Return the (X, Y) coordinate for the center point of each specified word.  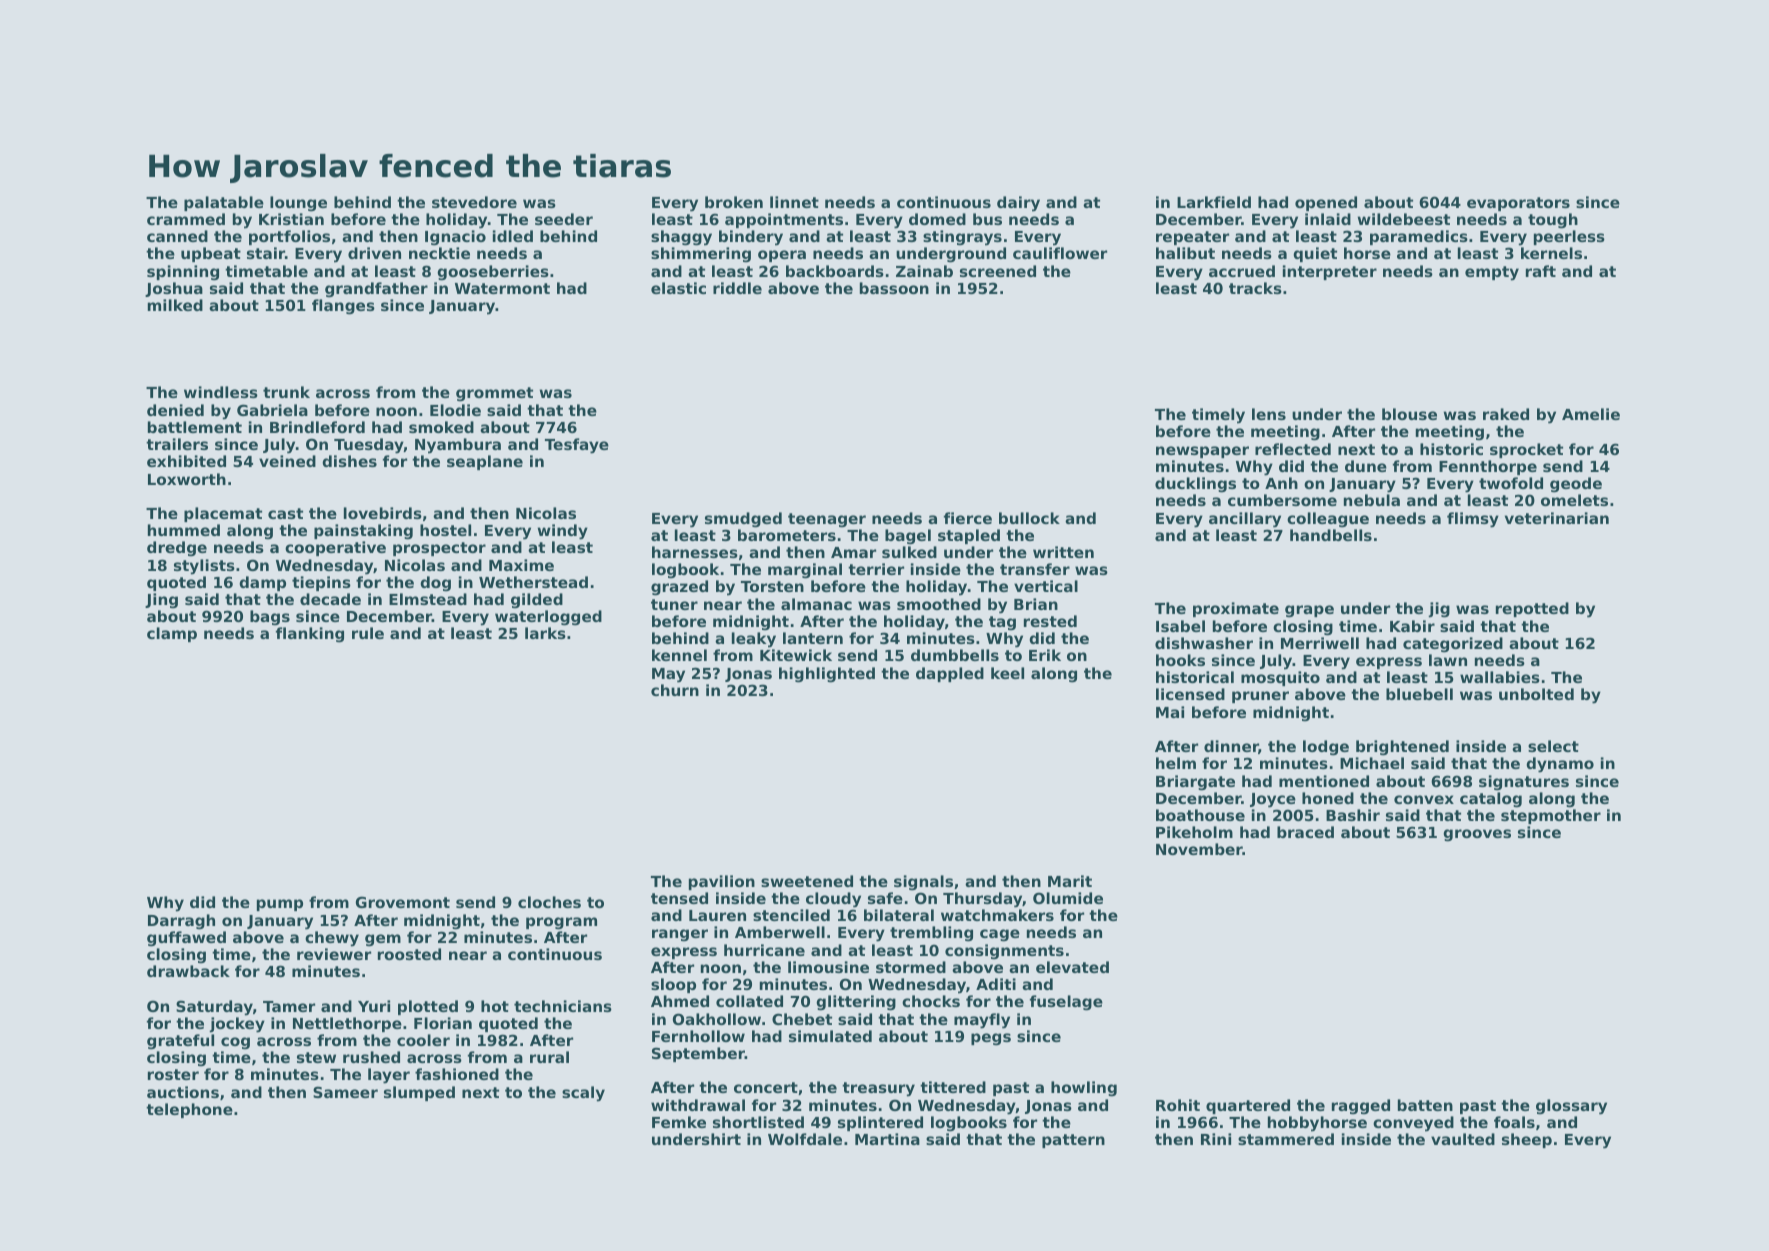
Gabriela (272, 410)
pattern (1073, 1141)
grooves (1477, 835)
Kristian (291, 219)
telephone (189, 1110)
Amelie (1591, 414)
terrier (876, 569)
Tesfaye (577, 446)
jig (1439, 610)
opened (1326, 203)
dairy (1018, 204)
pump (280, 905)
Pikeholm (1194, 832)
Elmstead (428, 599)
